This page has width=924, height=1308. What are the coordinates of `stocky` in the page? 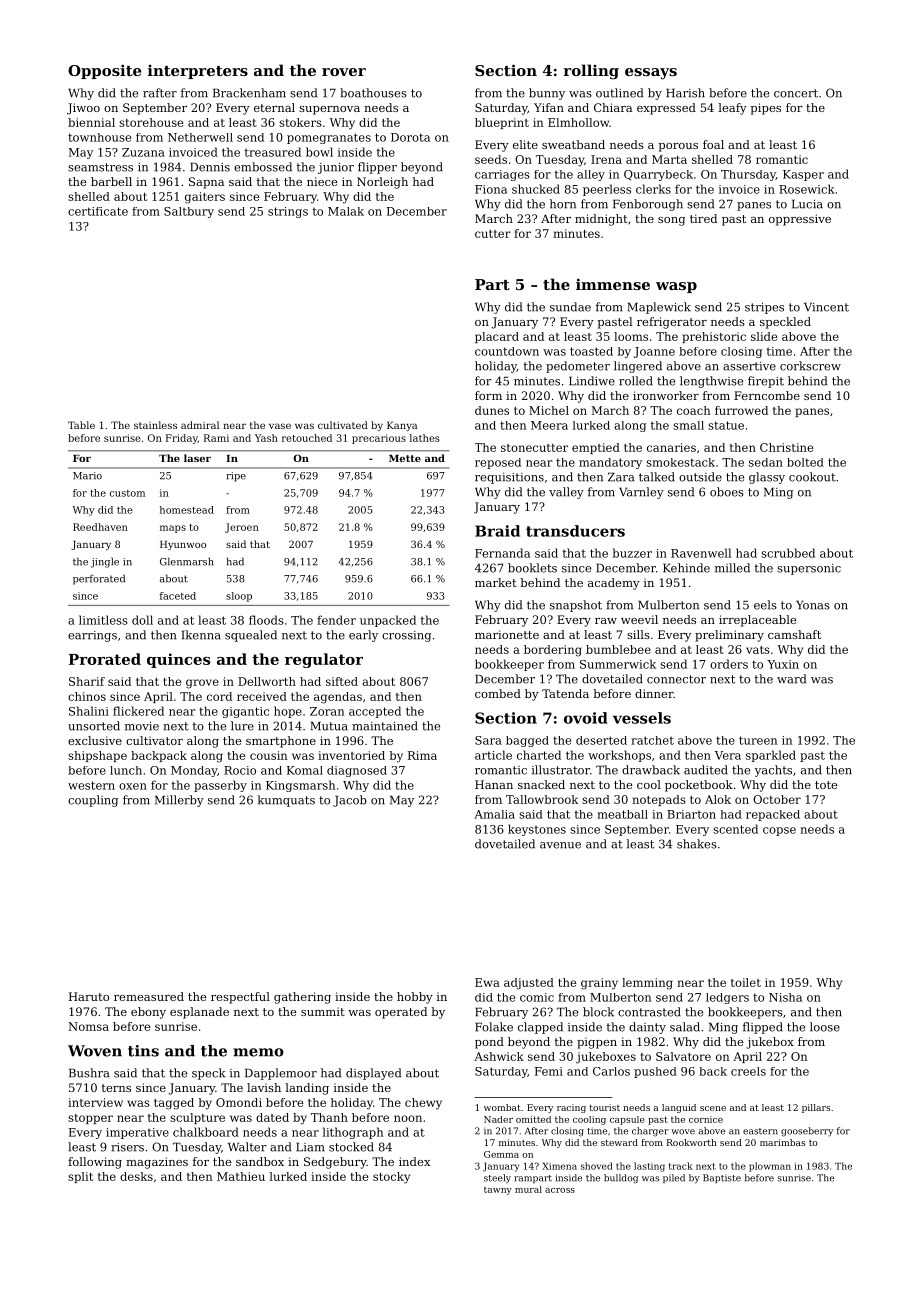 It's located at (391, 1178).
